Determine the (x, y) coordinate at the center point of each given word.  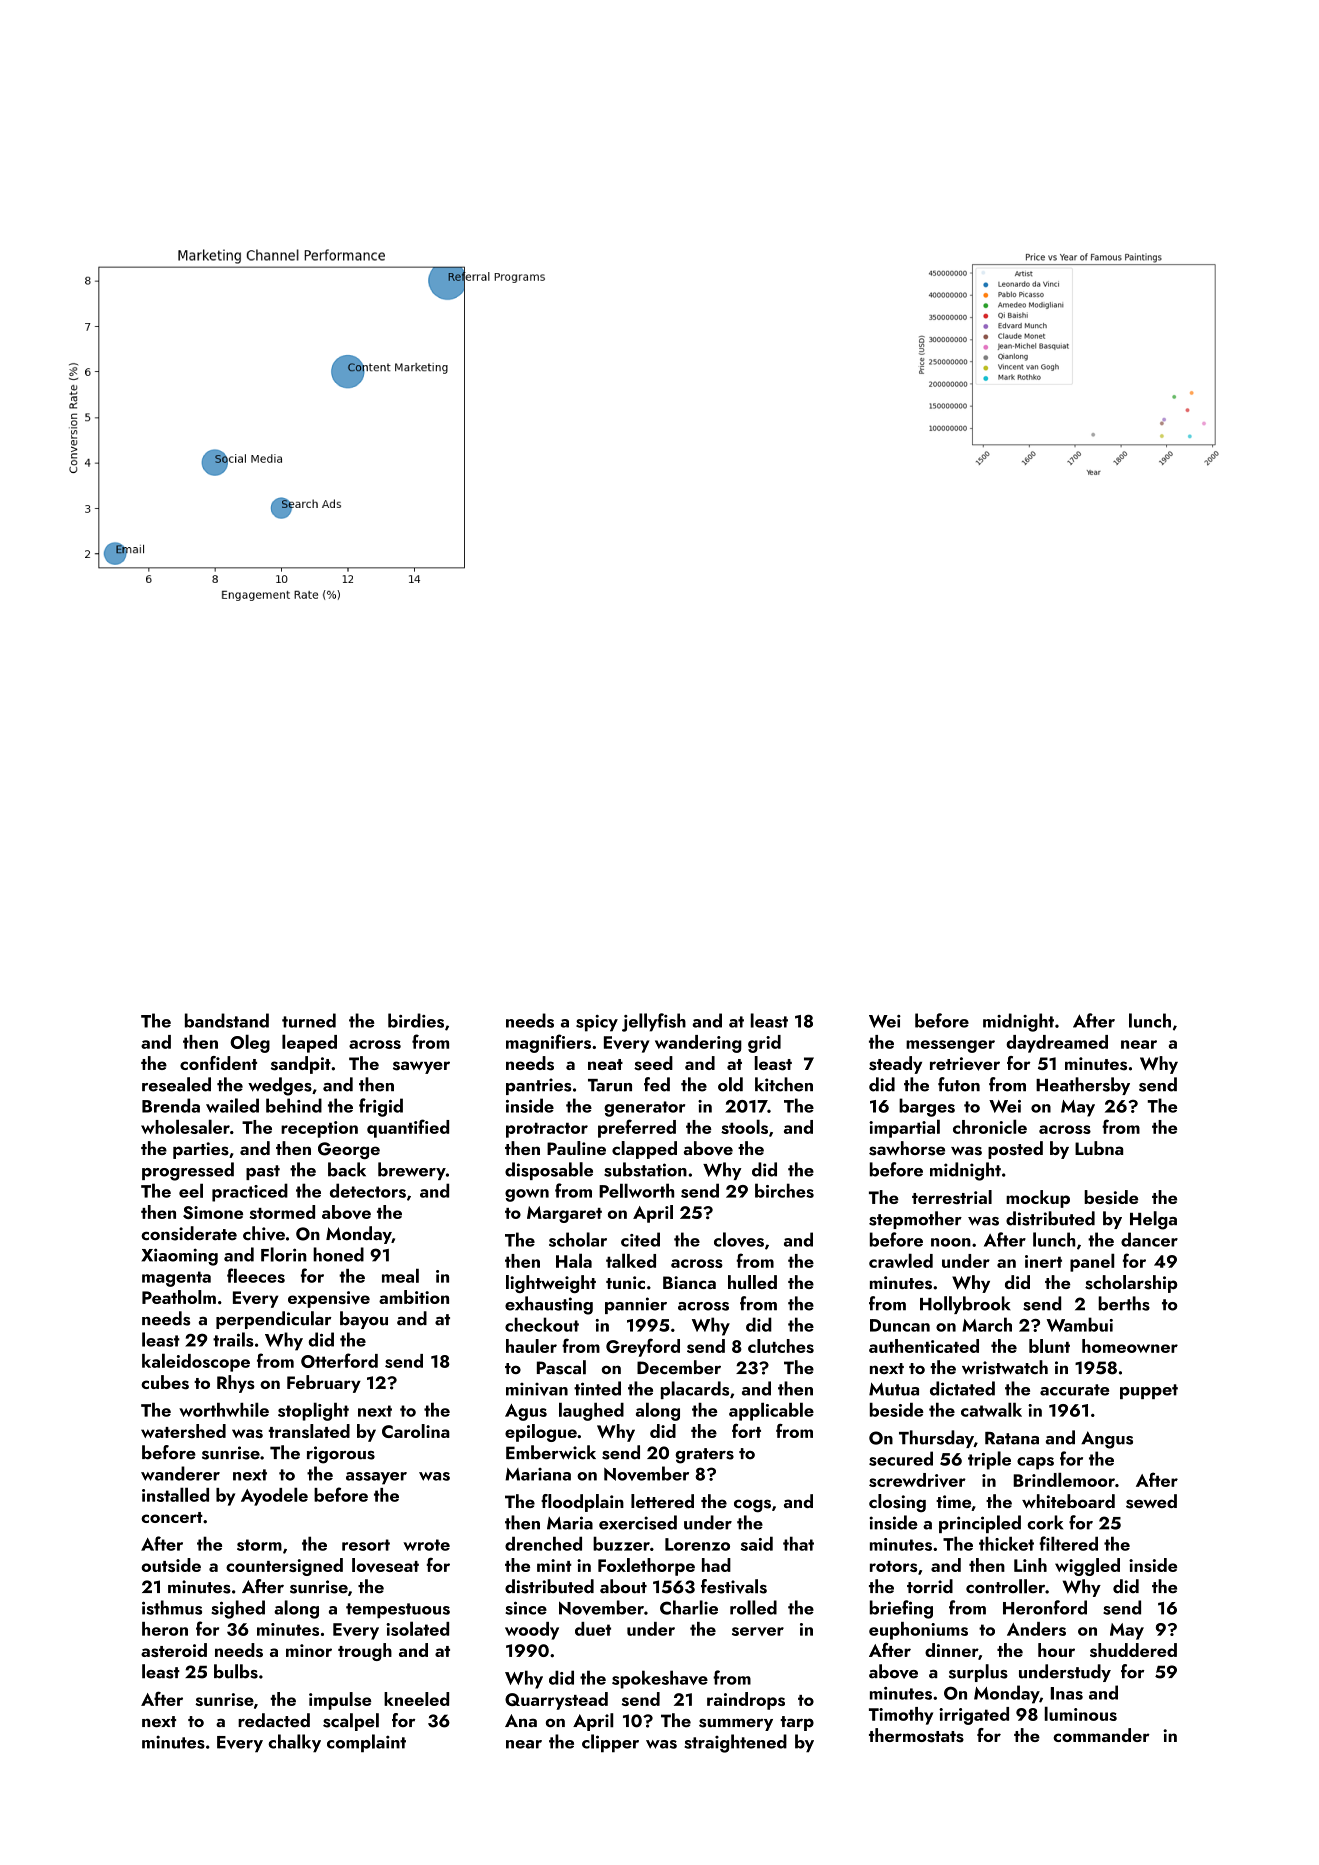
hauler (531, 1346)
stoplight (313, 1411)
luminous (1080, 1713)
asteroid (174, 1650)
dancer (1149, 1239)
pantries (538, 1086)
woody (532, 1631)
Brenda (171, 1105)
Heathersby (1083, 1086)
